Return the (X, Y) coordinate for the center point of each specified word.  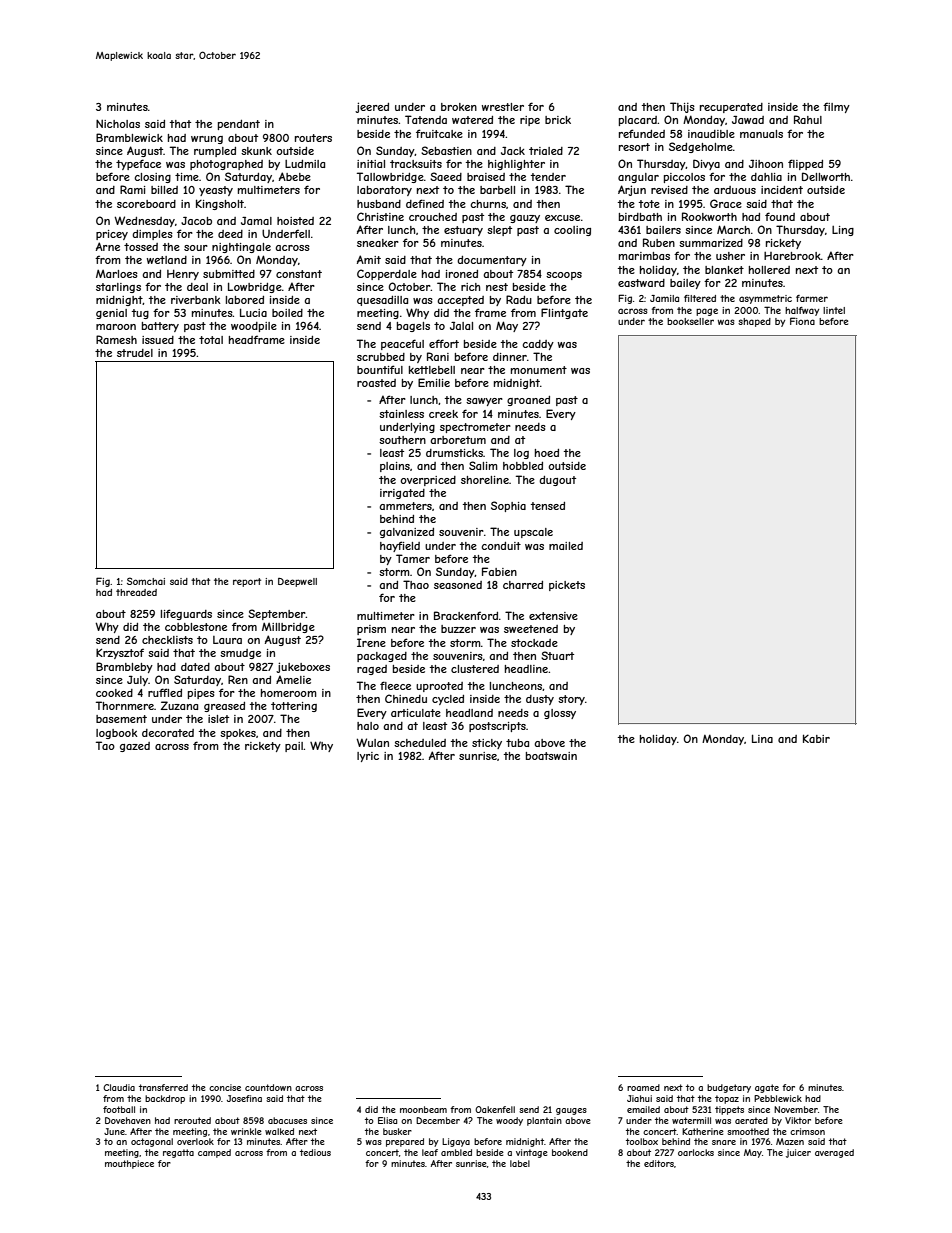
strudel (135, 353)
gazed (135, 747)
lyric (368, 757)
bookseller (690, 321)
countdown (268, 1087)
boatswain (551, 756)
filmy (836, 107)
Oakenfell (495, 1109)
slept (499, 231)
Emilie (434, 382)
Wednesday (144, 221)
